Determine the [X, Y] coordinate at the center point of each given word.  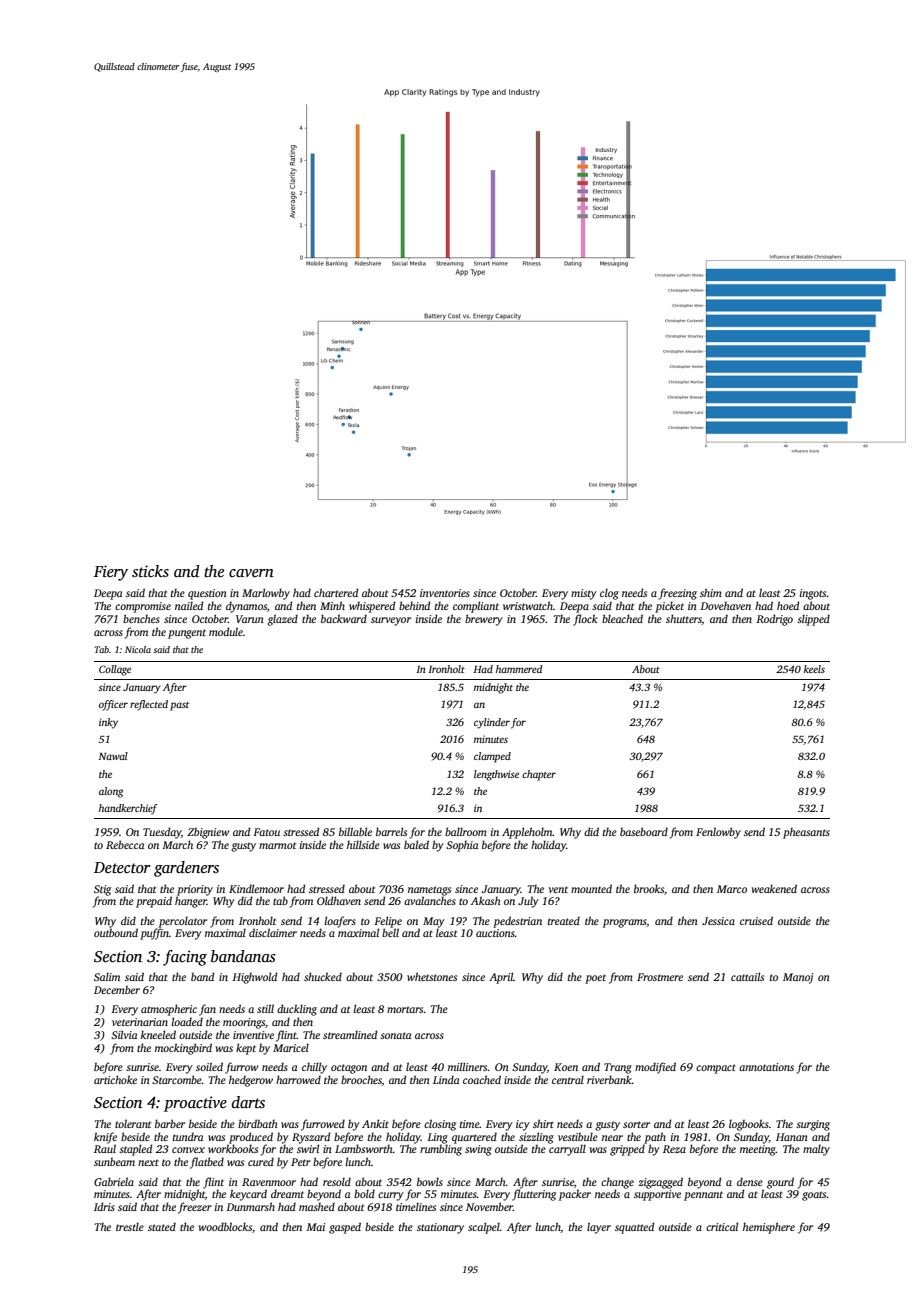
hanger [191, 902]
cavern [251, 573]
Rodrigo [774, 620]
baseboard [644, 831]
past [179, 706]
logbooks [749, 1125]
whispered [372, 607]
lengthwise [496, 775]
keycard [248, 1195]
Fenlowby [718, 833]
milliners [467, 1066]
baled [416, 844]
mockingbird [183, 1049]
